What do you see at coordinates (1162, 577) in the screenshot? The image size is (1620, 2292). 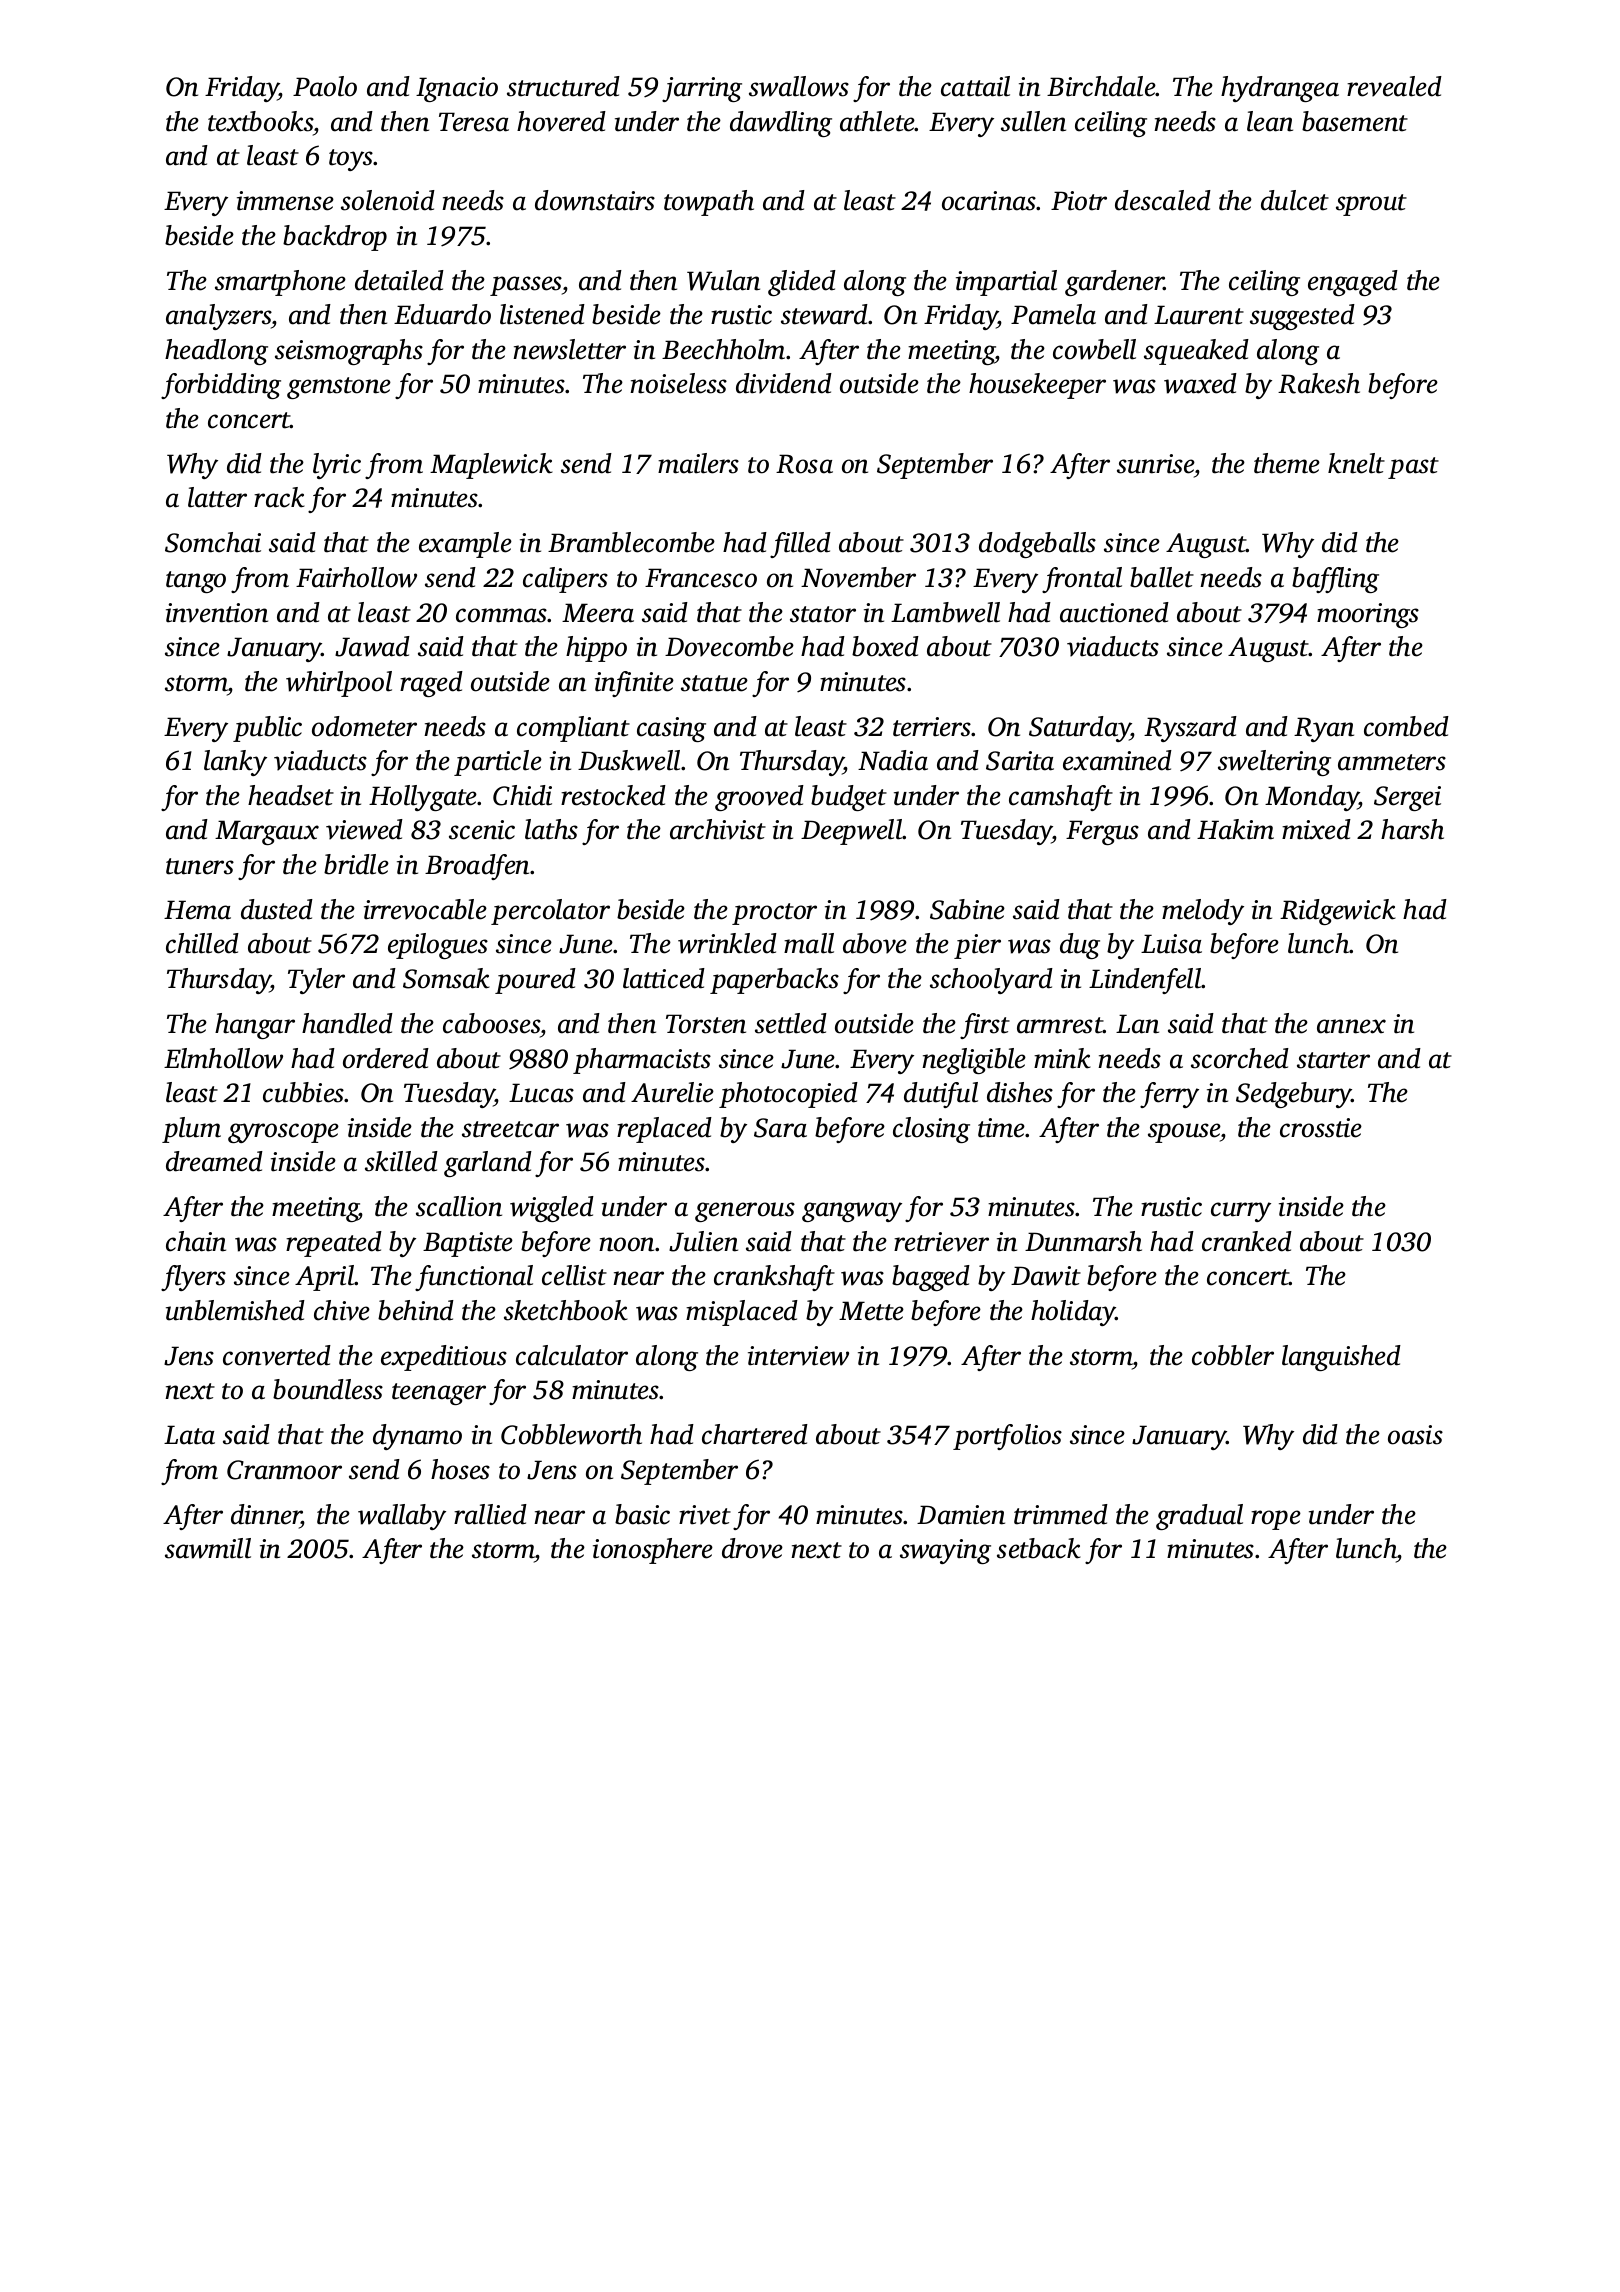 I see `ballet` at bounding box center [1162, 577].
